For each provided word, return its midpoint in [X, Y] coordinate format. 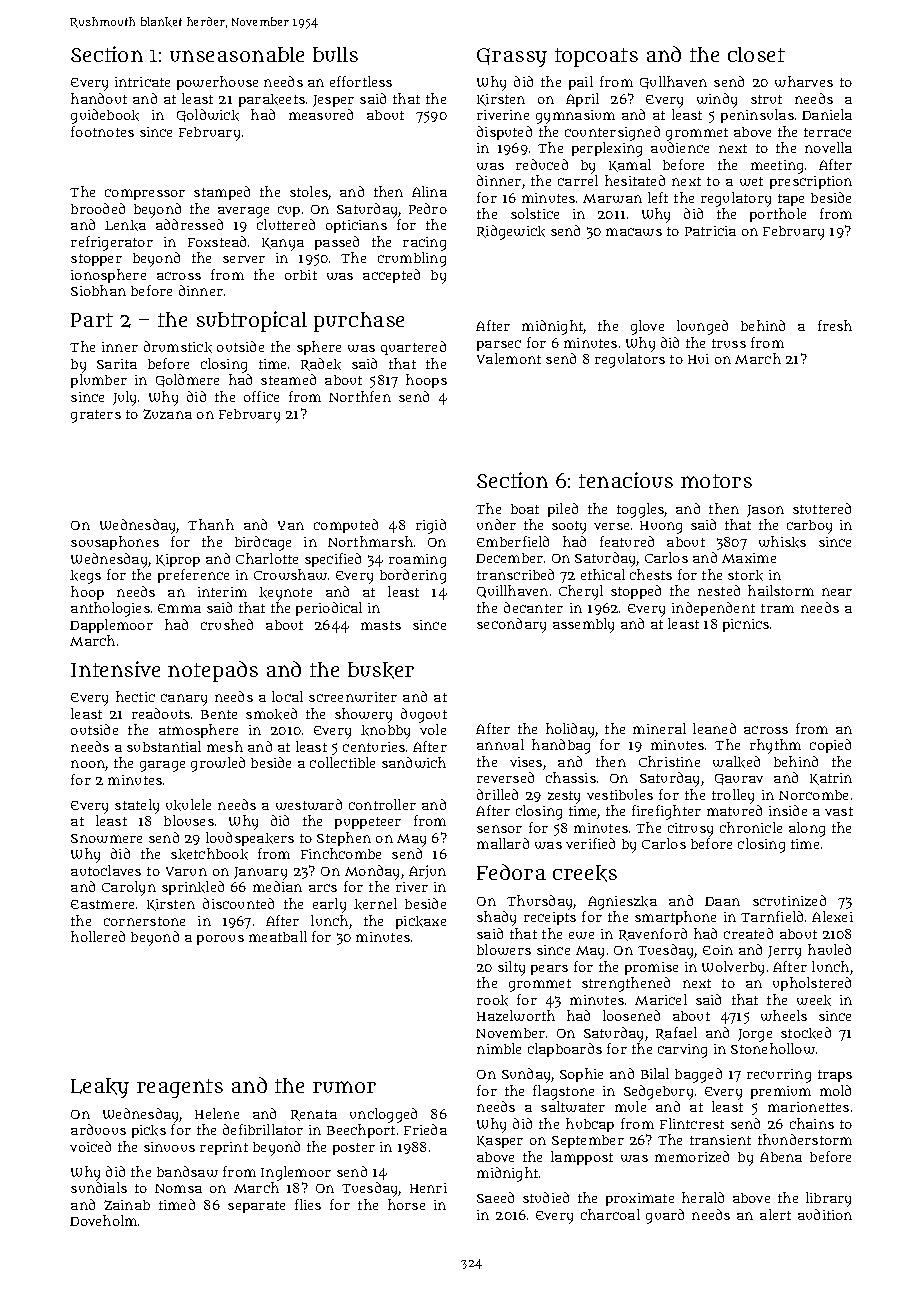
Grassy [512, 57]
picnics [746, 625]
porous [220, 940]
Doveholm [103, 1220]
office [261, 396]
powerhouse [217, 83]
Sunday [527, 1075]
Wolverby [733, 968]
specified [333, 560]
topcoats [596, 57]
